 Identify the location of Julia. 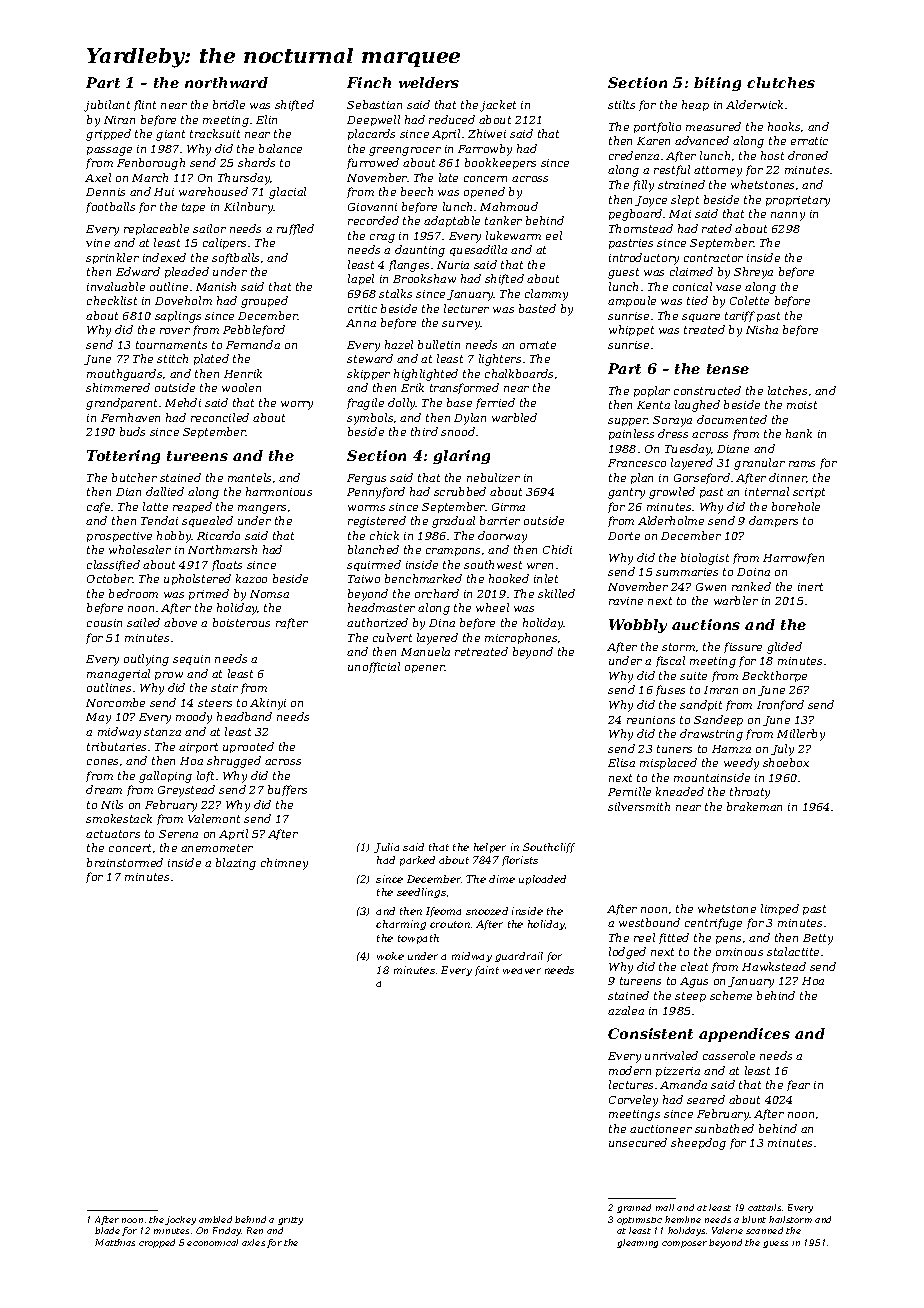
(386, 848).
